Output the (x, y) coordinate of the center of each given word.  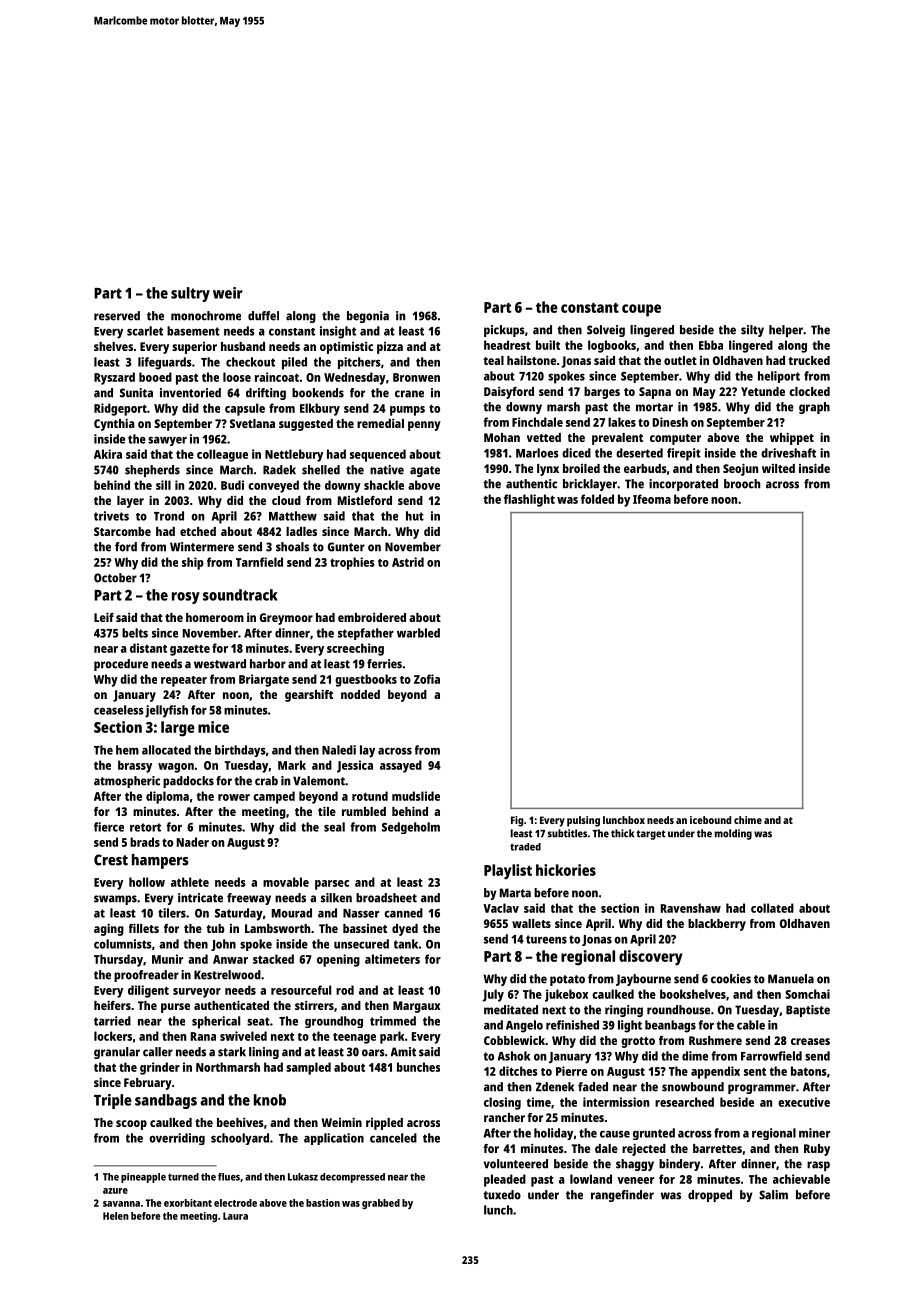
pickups (504, 331)
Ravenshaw (691, 908)
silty (752, 331)
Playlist (508, 872)
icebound (710, 820)
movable (286, 882)
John (223, 945)
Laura (235, 1216)
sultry (190, 294)
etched (198, 531)
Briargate (264, 680)
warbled (418, 633)
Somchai (807, 994)
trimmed (393, 1021)
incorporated (683, 485)
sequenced (378, 455)
